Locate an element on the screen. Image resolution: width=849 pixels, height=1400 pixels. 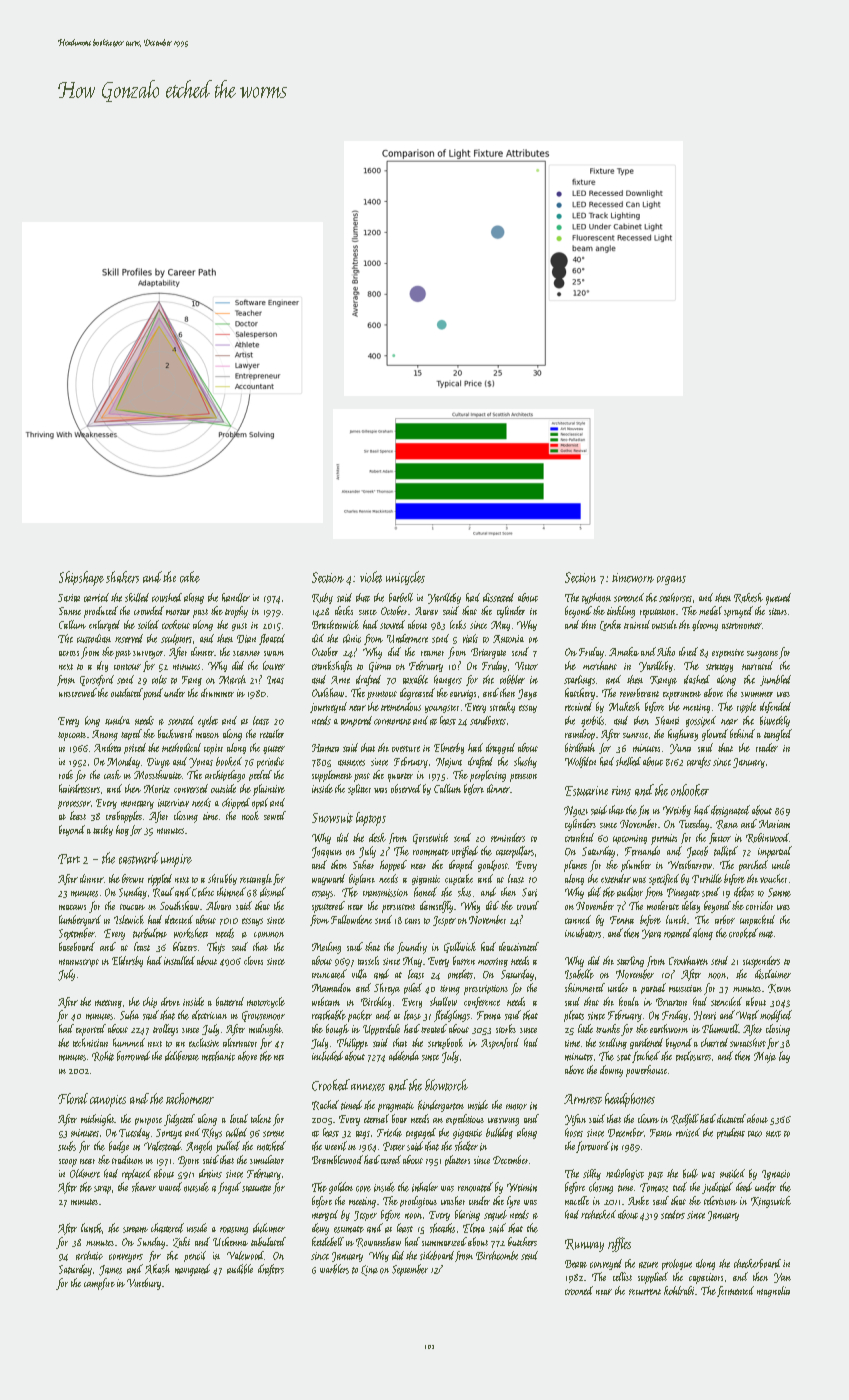
queued is located at coordinates (778, 599).
